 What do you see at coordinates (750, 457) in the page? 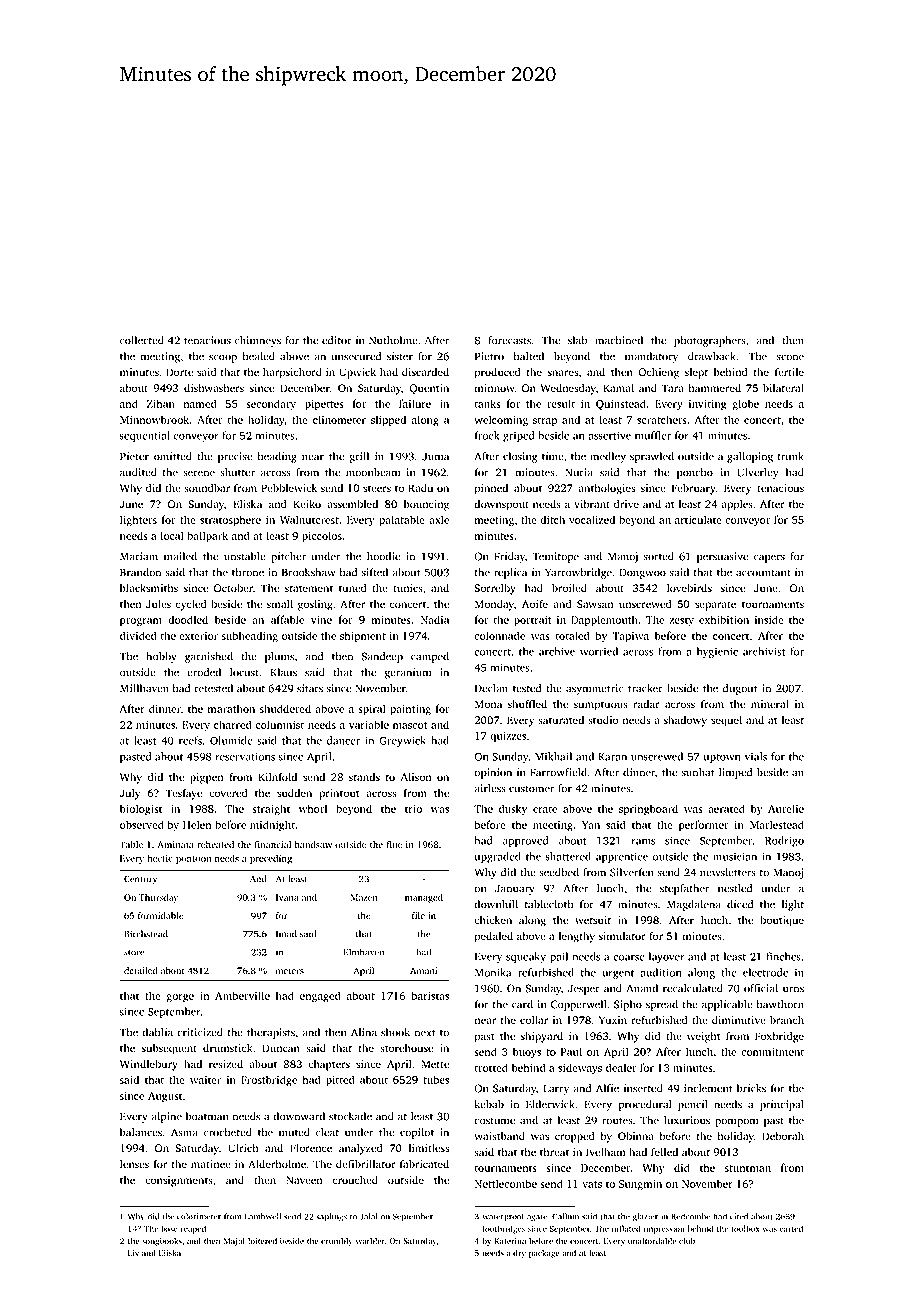
I see `galloping` at bounding box center [750, 457].
